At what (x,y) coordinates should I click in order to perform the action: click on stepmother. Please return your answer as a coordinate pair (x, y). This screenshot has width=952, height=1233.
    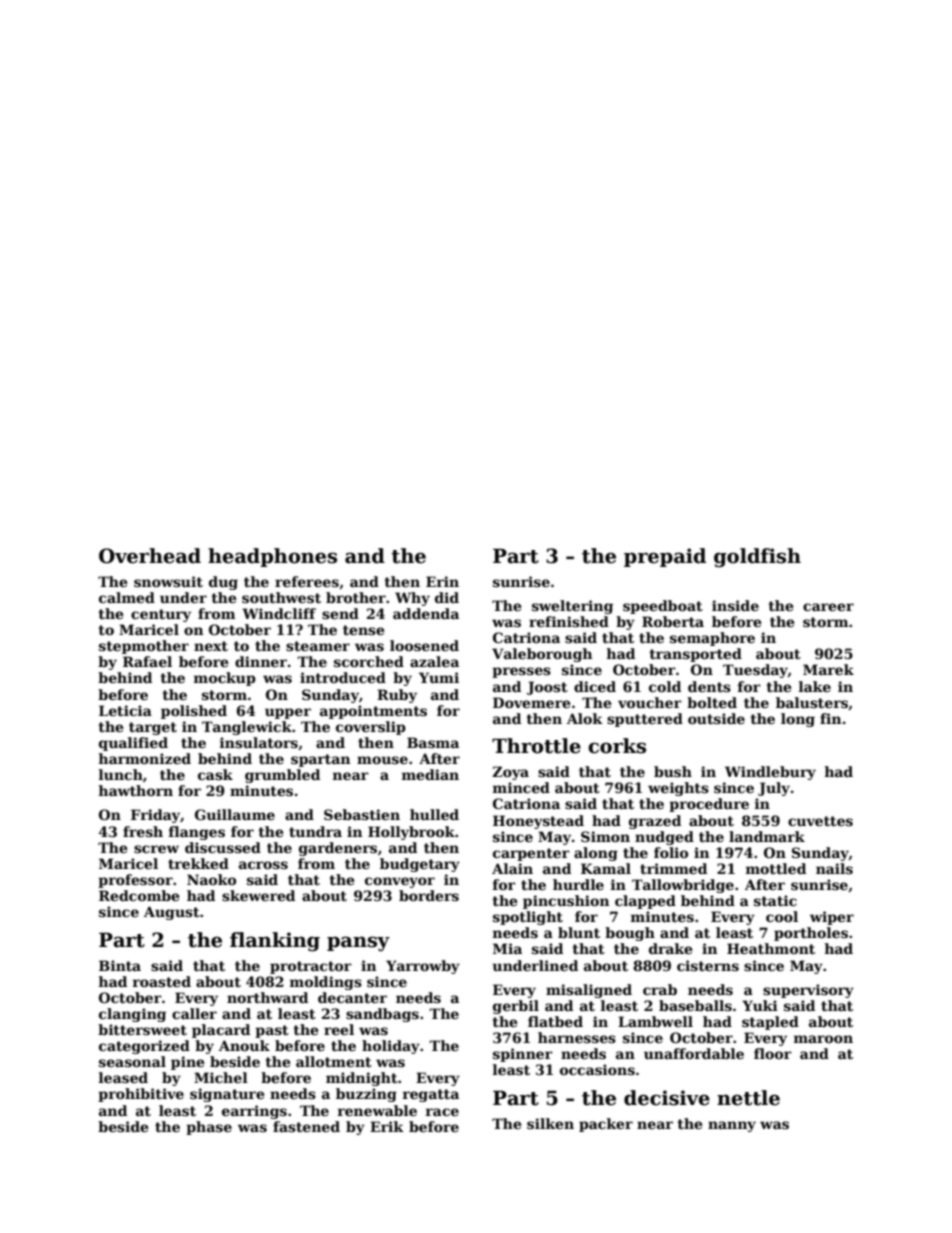
    Looking at the image, I should click on (144, 647).
